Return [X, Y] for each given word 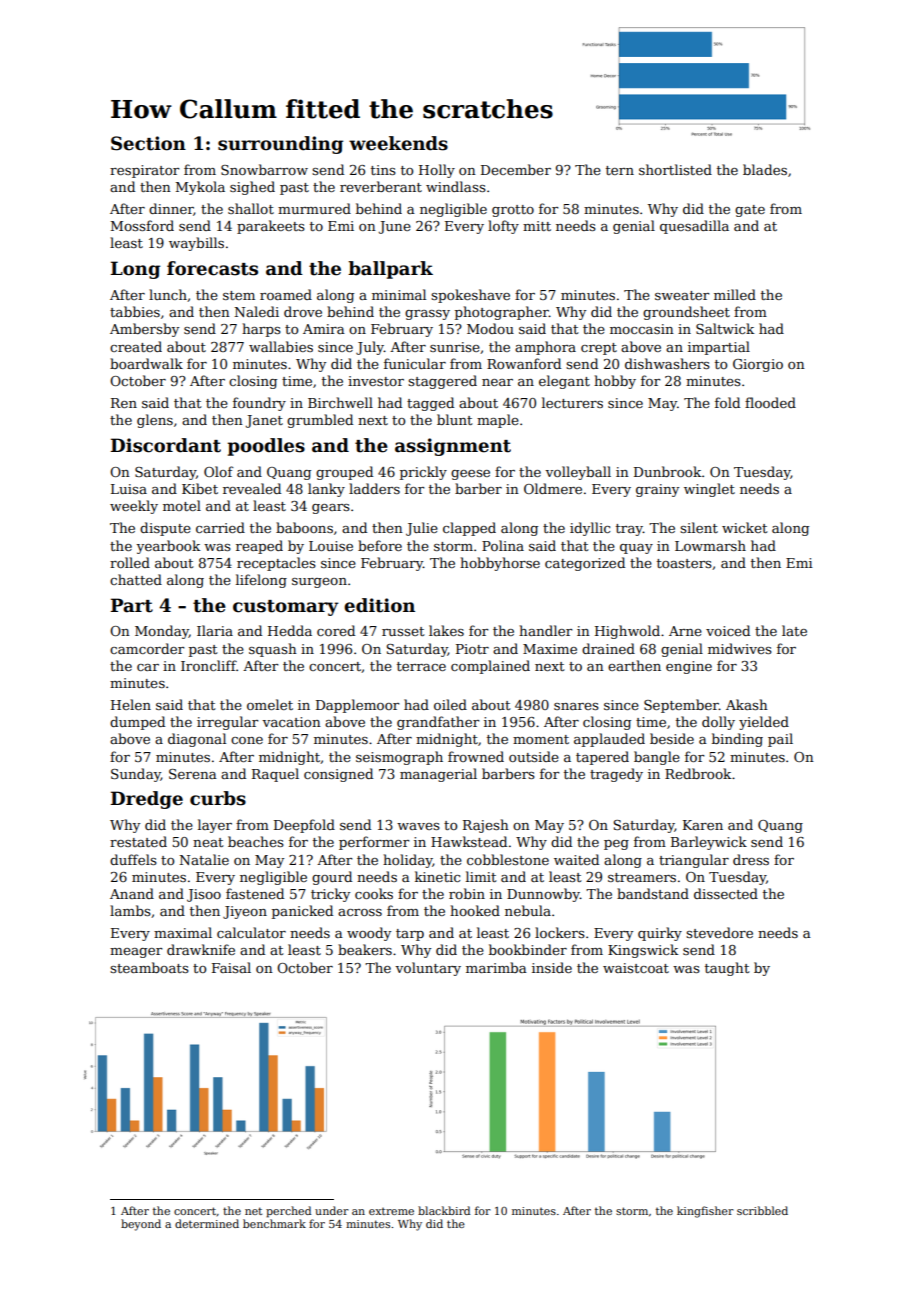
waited [576, 859]
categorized [585, 564]
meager [136, 953]
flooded [770, 402]
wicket [744, 527]
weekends [398, 143]
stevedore [719, 932]
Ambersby [144, 330]
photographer [502, 313]
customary [286, 608]
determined [207, 1223]
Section [148, 143]
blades [765, 169]
